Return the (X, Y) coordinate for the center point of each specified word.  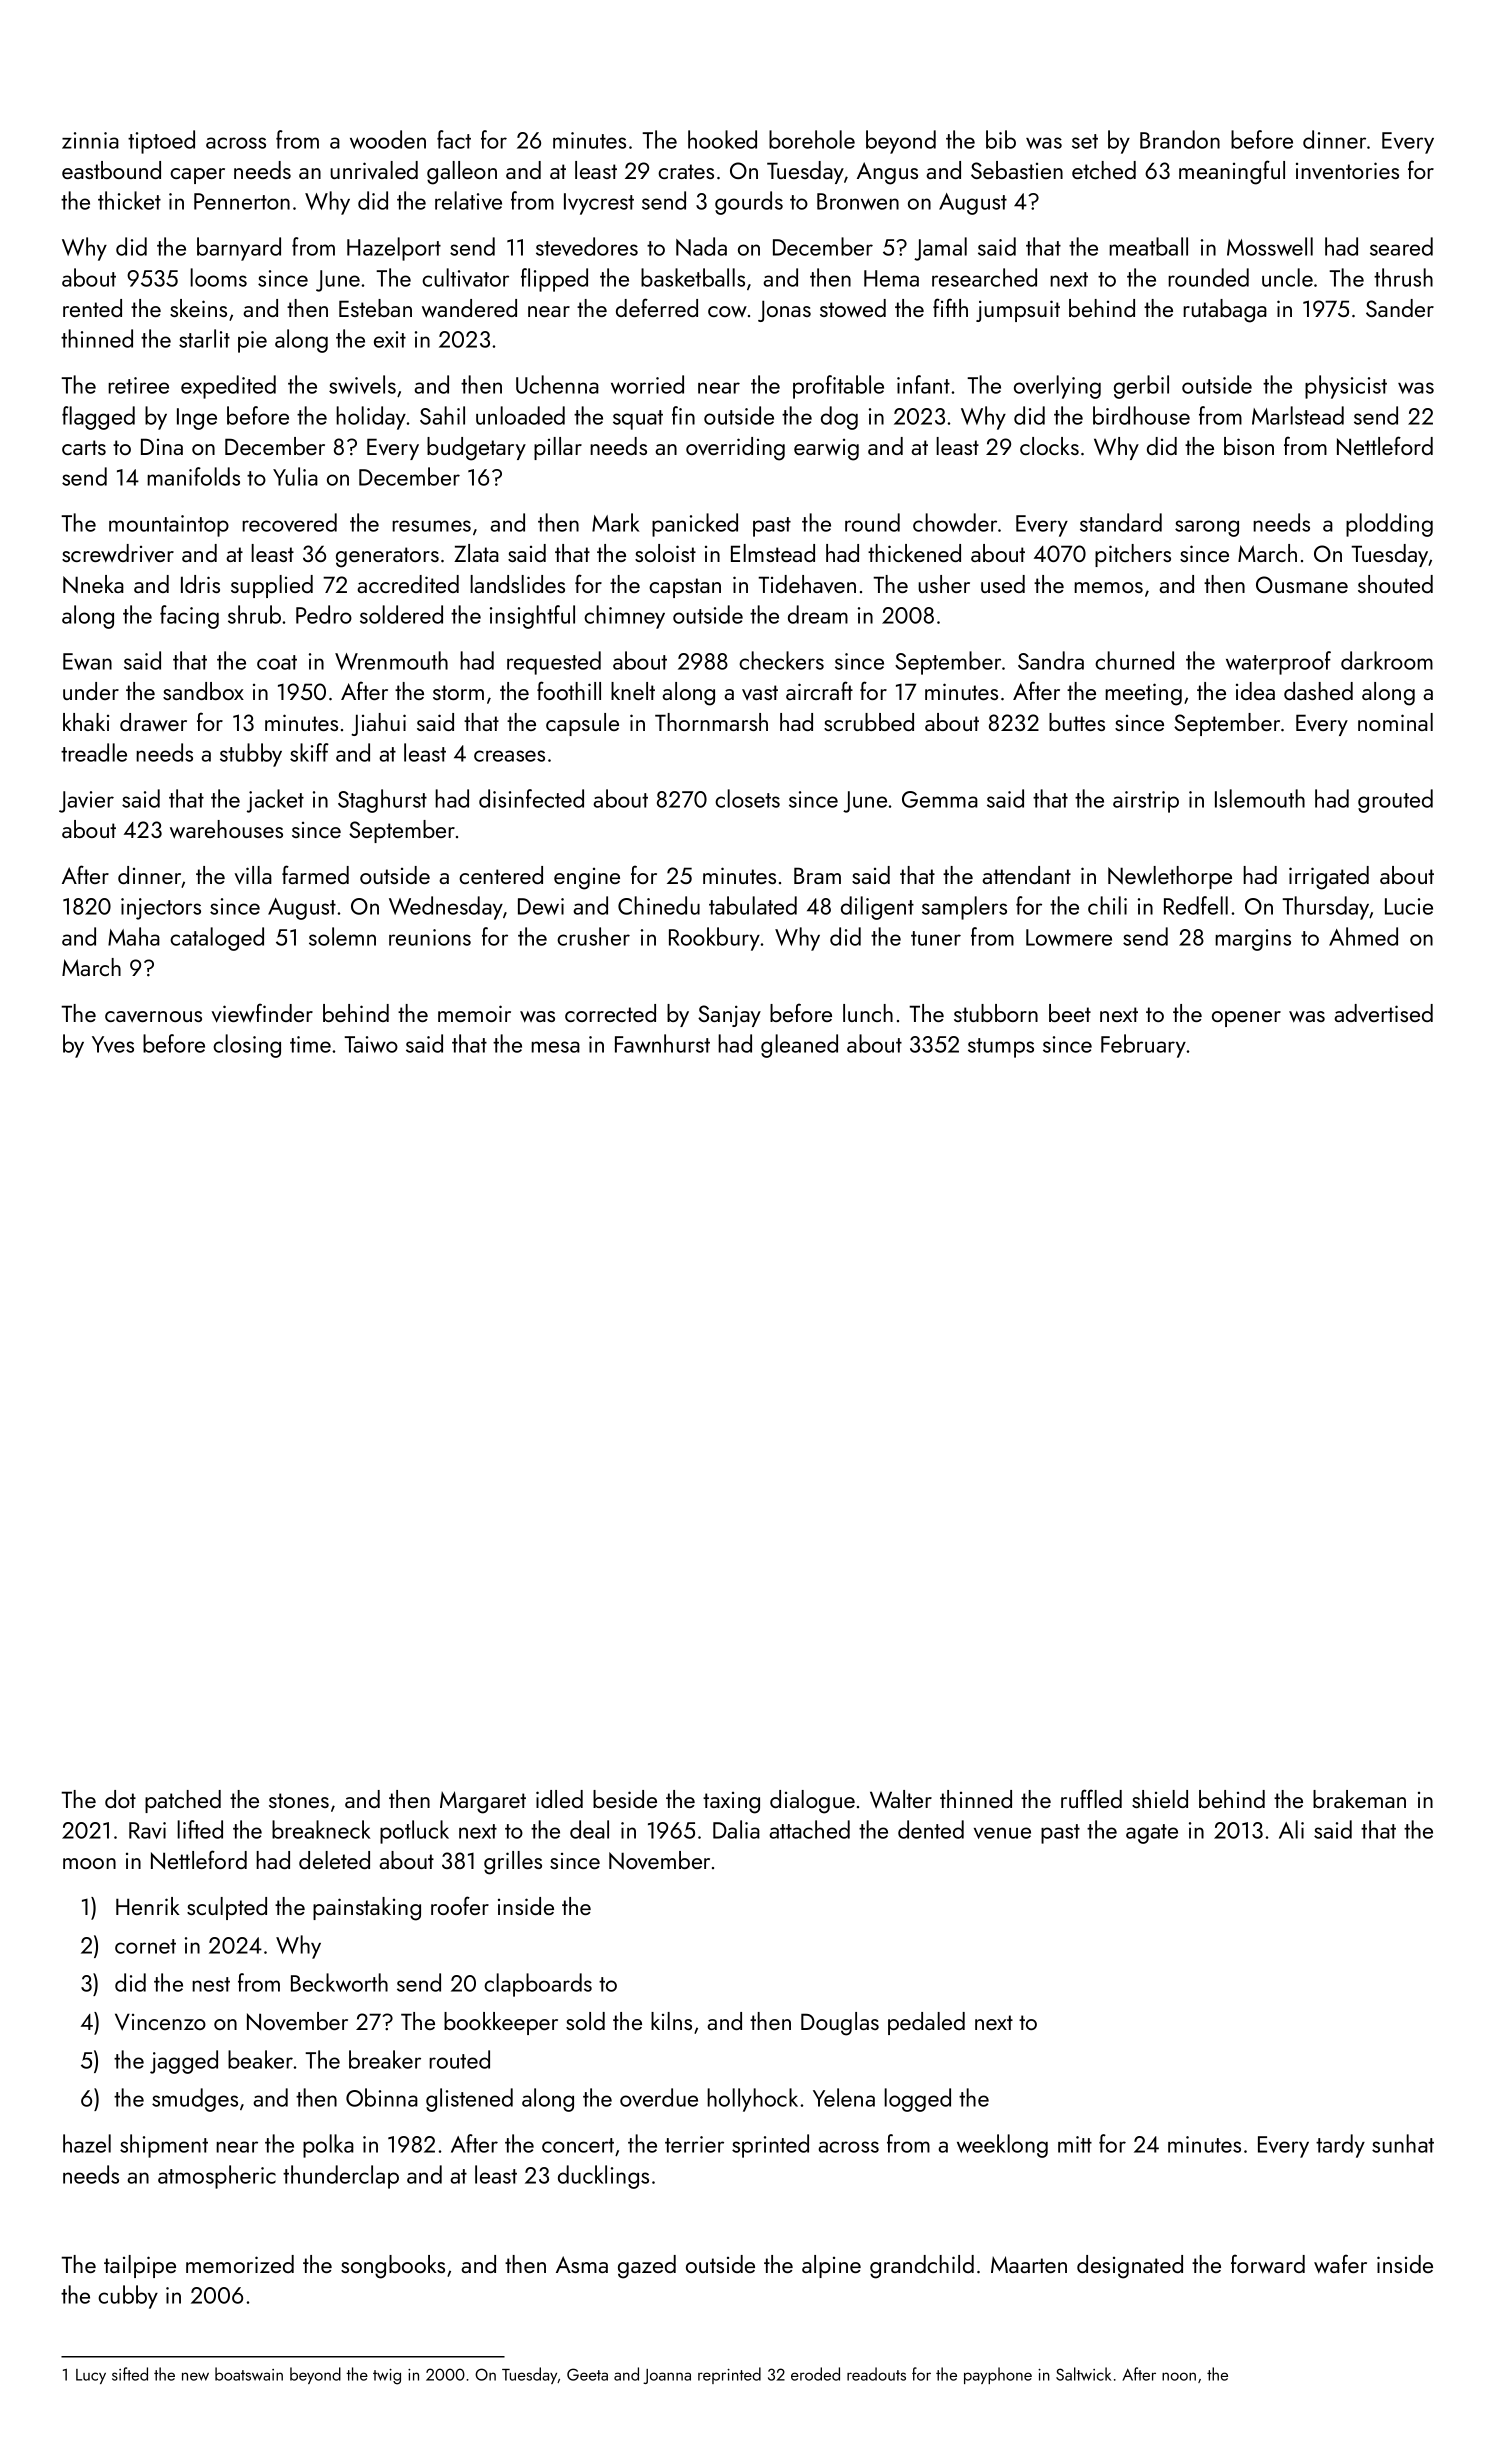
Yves (113, 1044)
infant (923, 384)
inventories (1347, 170)
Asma (582, 2264)
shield (1160, 1799)
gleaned (799, 1046)
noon (1179, 2376)
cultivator (465, 277)
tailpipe (140, 2266)
